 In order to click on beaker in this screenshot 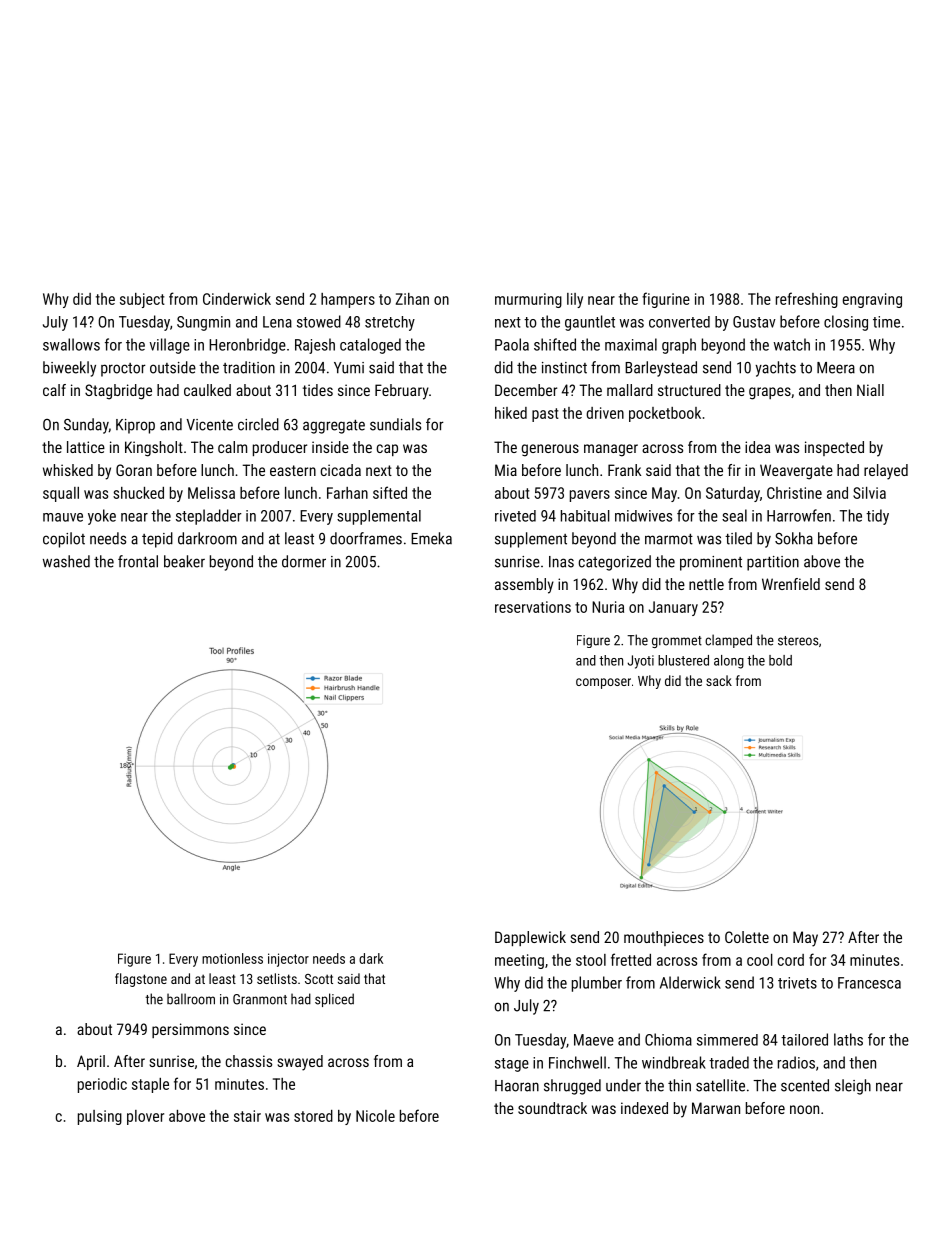, I will do `click(184, 561)`.
